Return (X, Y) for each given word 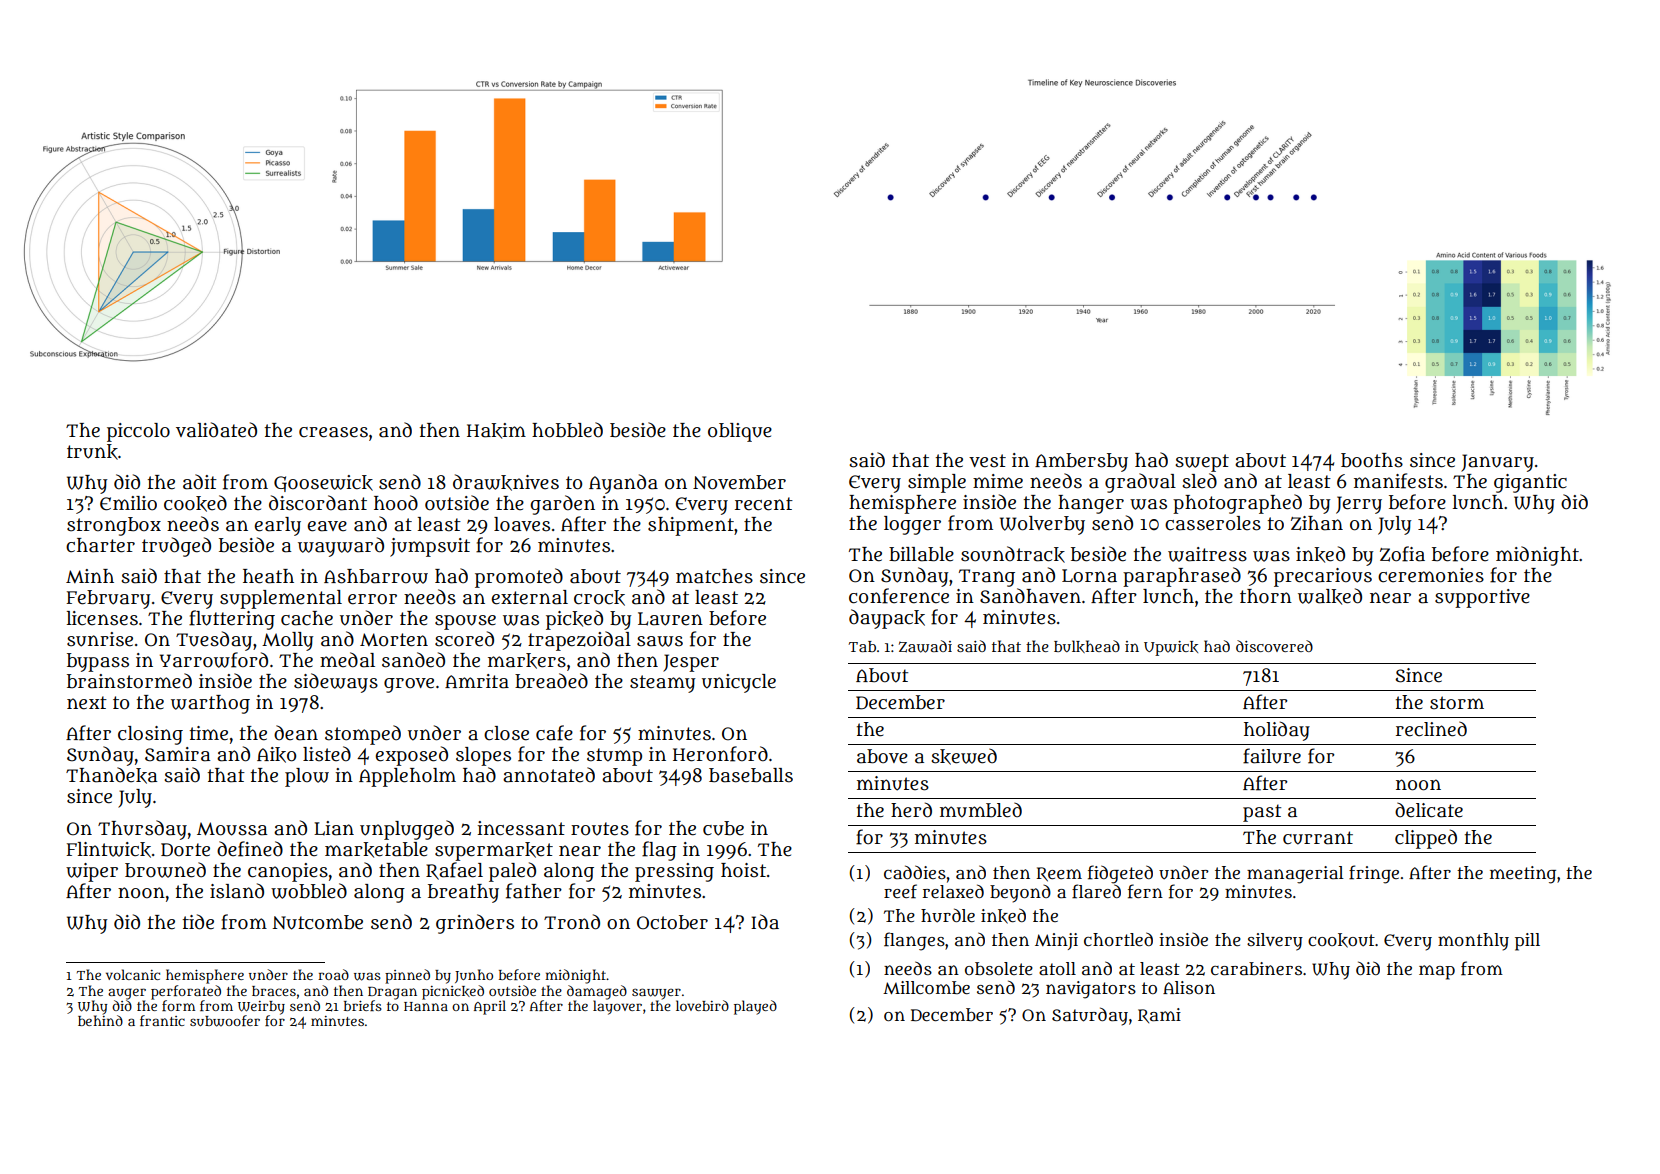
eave (327, 526)
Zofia (1402, 554)
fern (1145, 891)
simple (937, 483)
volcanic (133, 974)
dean (296, 733)
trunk (92, 452)
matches (714, 576)
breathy (463, 893)
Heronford (720, 754)
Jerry (1359, 505)
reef (900, 891)
